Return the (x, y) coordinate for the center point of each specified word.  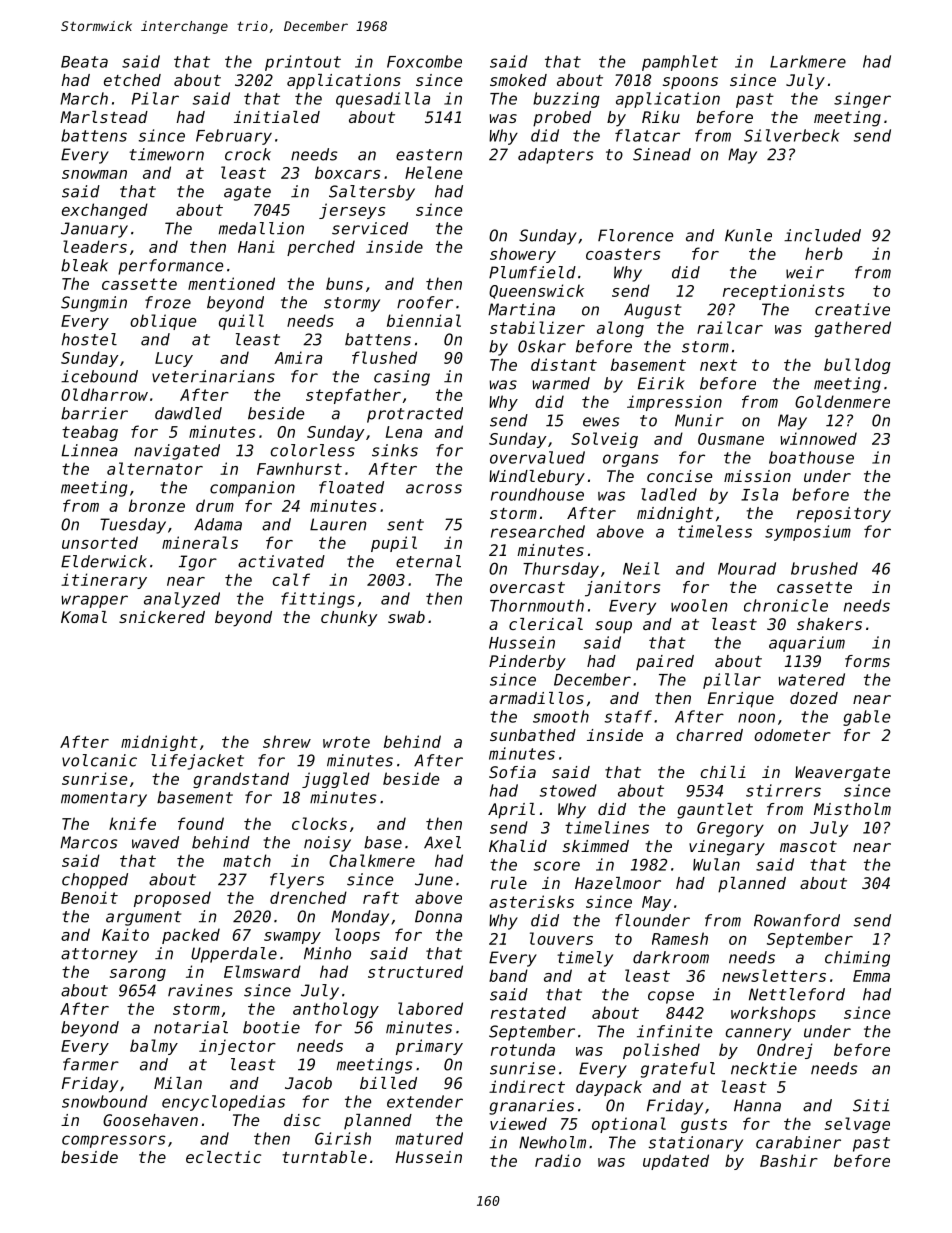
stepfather (353, 396)
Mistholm (852, 809)
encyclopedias (223, 1103)
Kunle (748, 235)
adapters (555, 156)
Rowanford (797, 920)
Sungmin (94, 304)
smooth (561, 716)
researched (538, 531)
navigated (177, 452)
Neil (641, 568)
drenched (308, 897)
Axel (442, 842)
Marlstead (104, 117)
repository (844, 515)
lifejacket (197, 762)
